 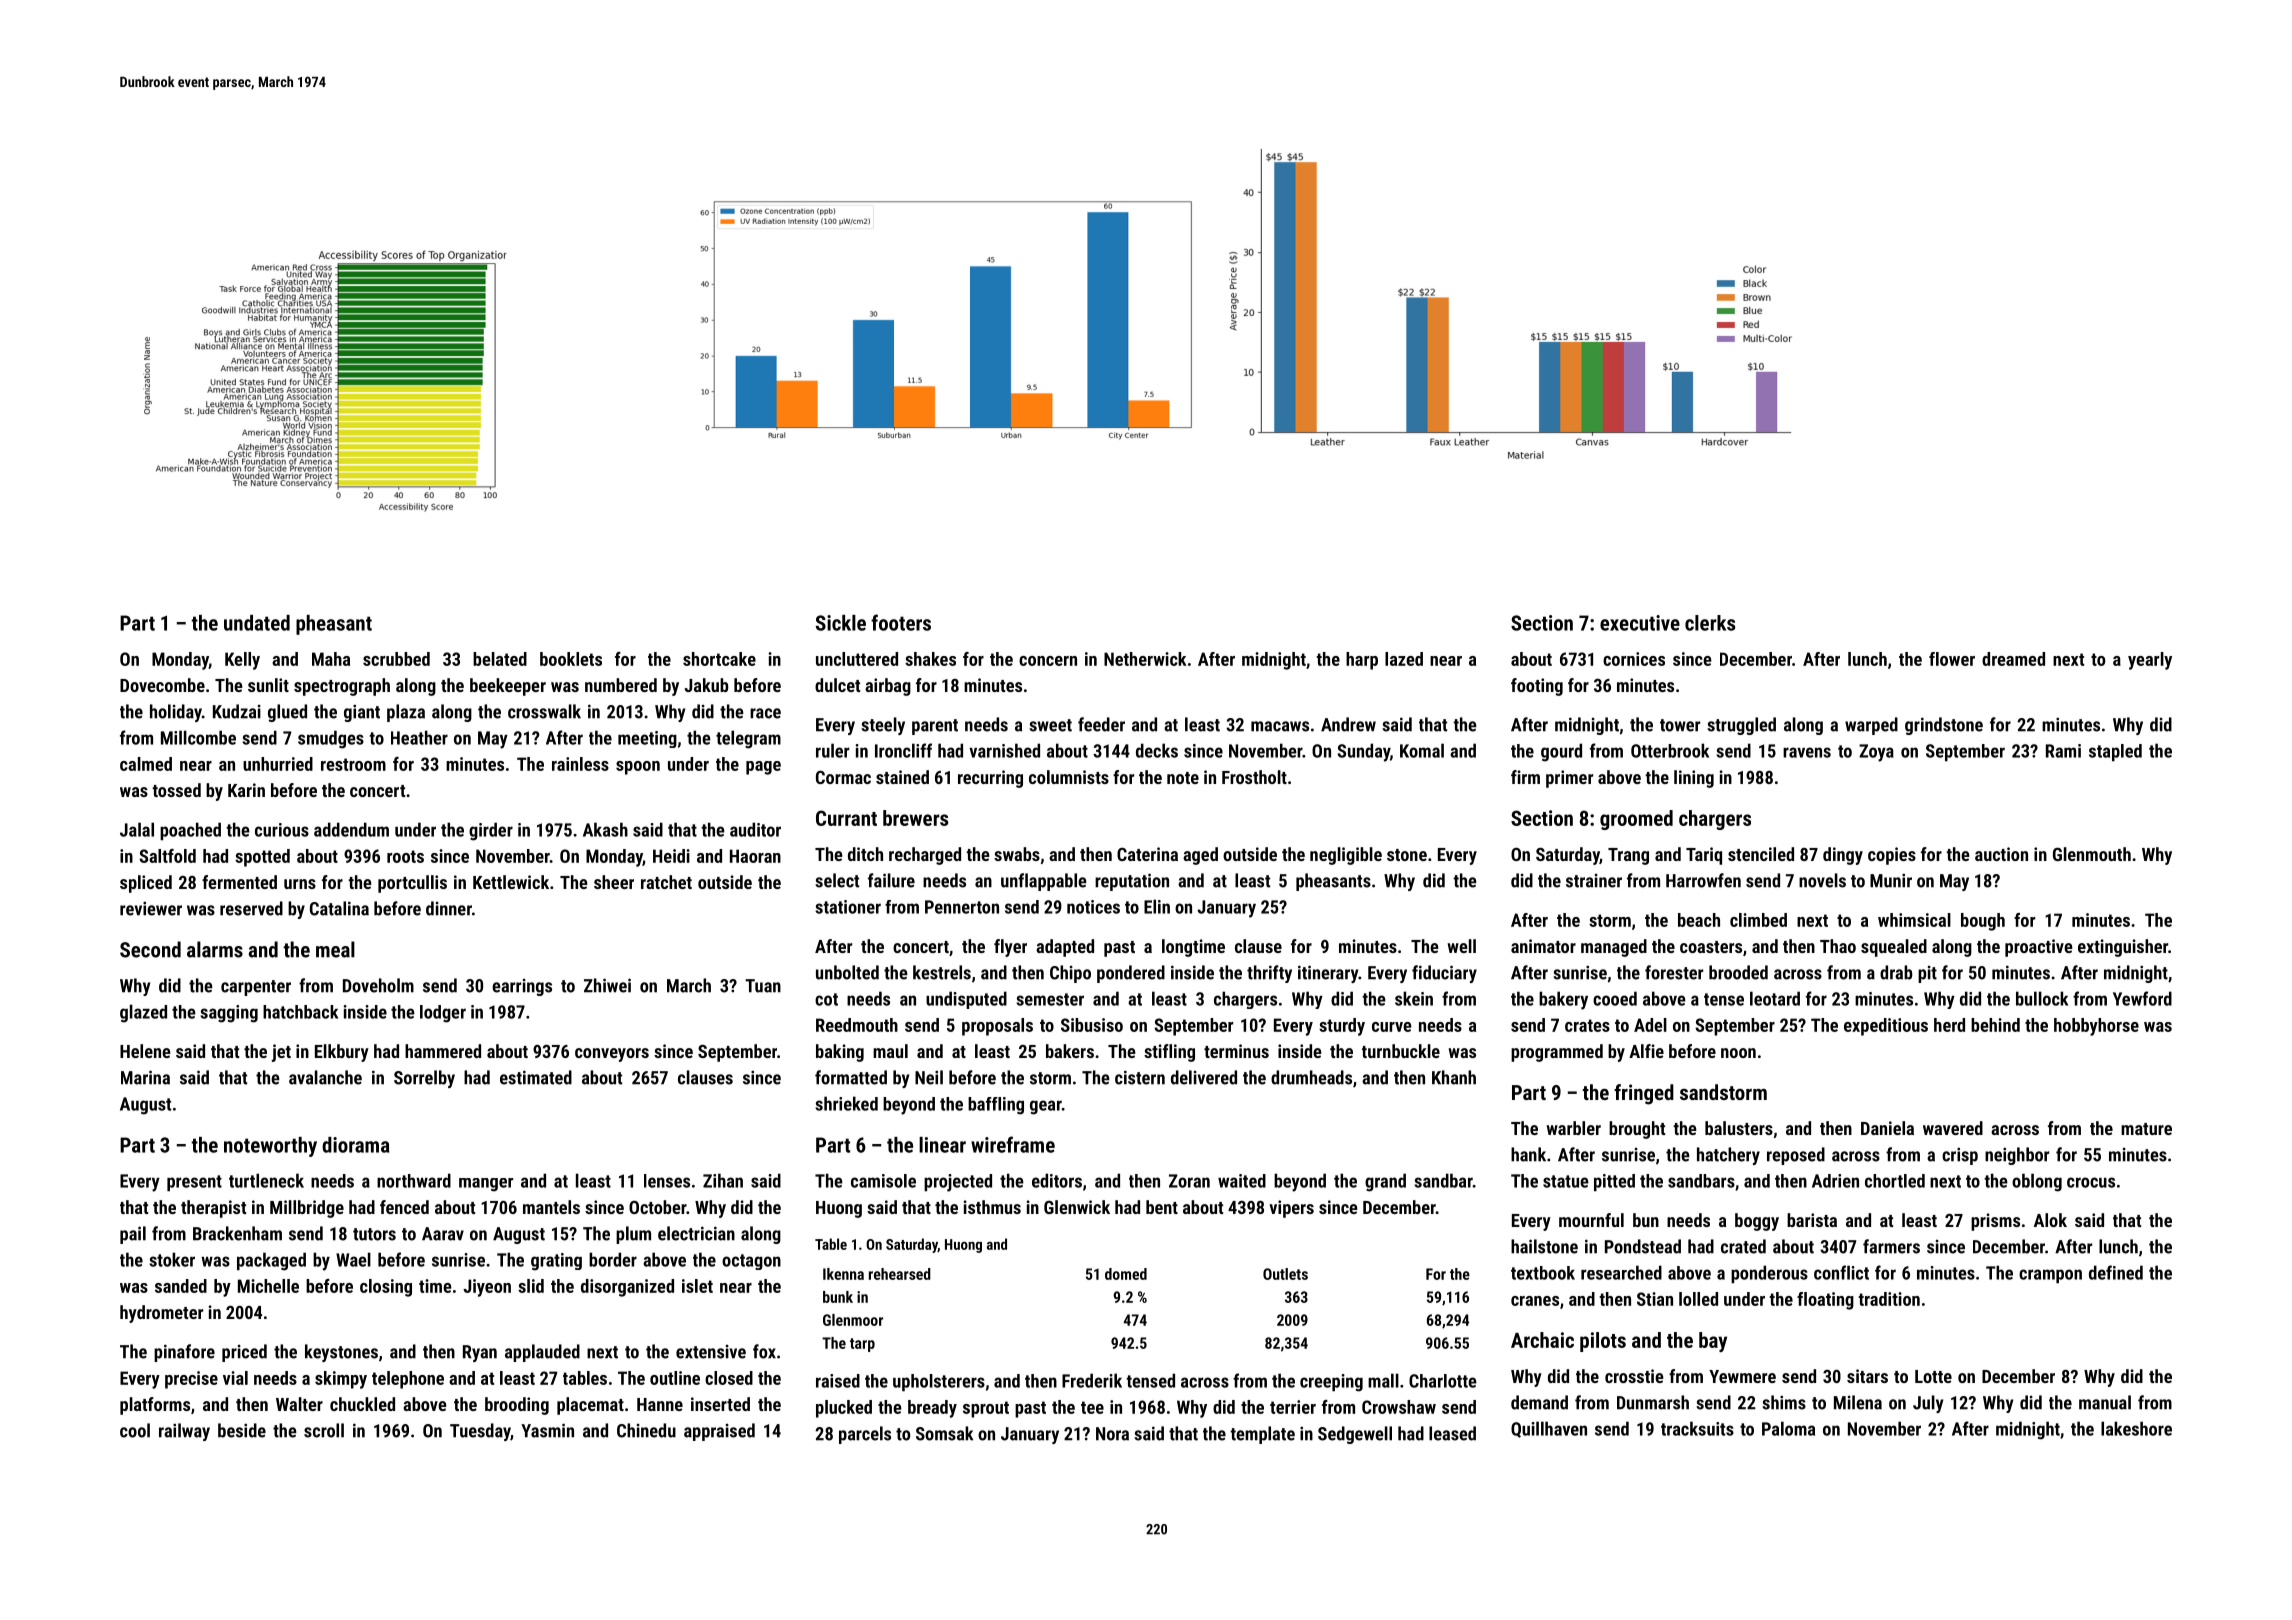 I want to click on Michelle, so click(x=268, y=1286).
